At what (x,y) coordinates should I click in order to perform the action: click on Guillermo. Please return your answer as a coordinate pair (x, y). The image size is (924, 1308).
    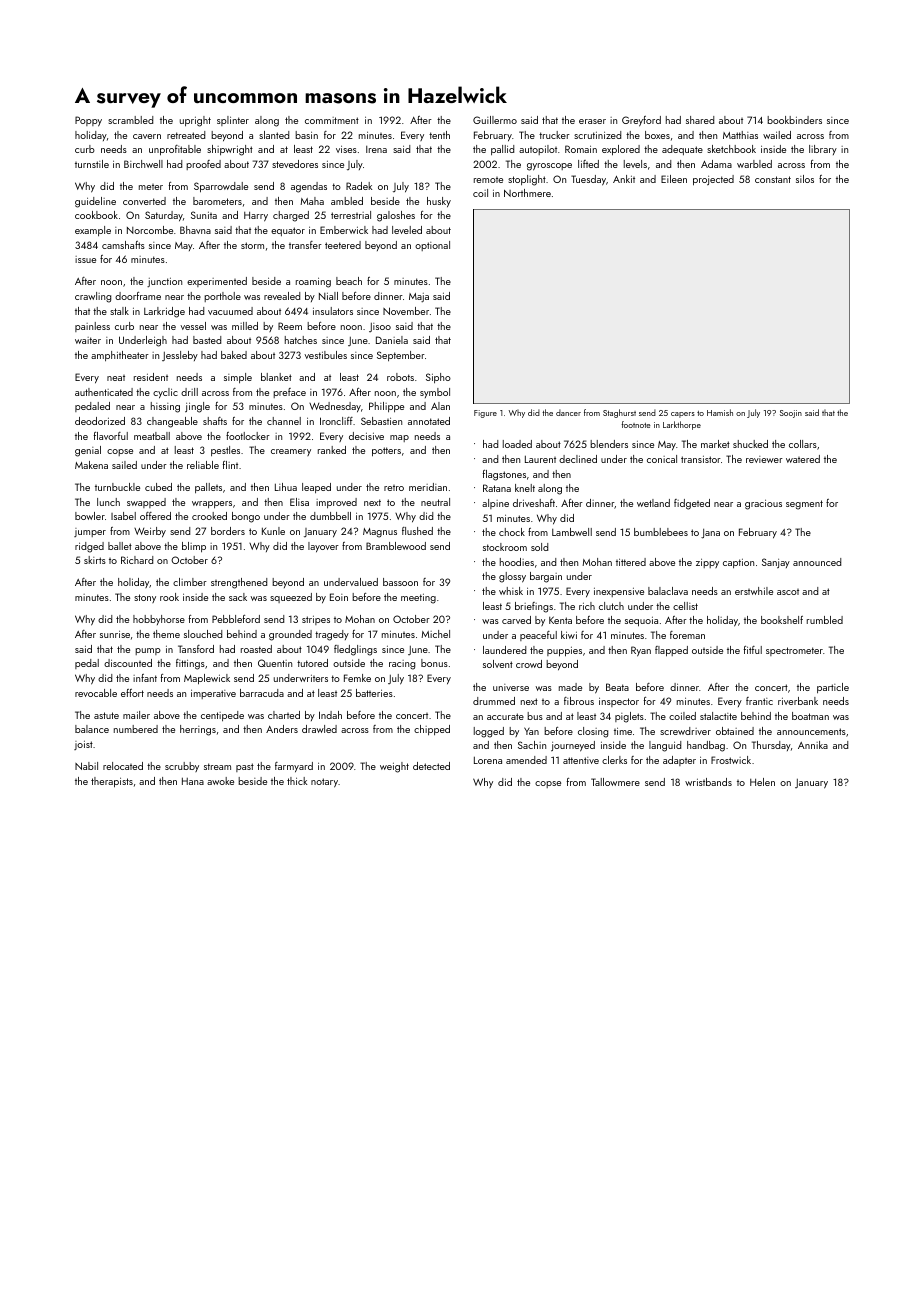
    Looking at the image, I should click on (495, 120).
